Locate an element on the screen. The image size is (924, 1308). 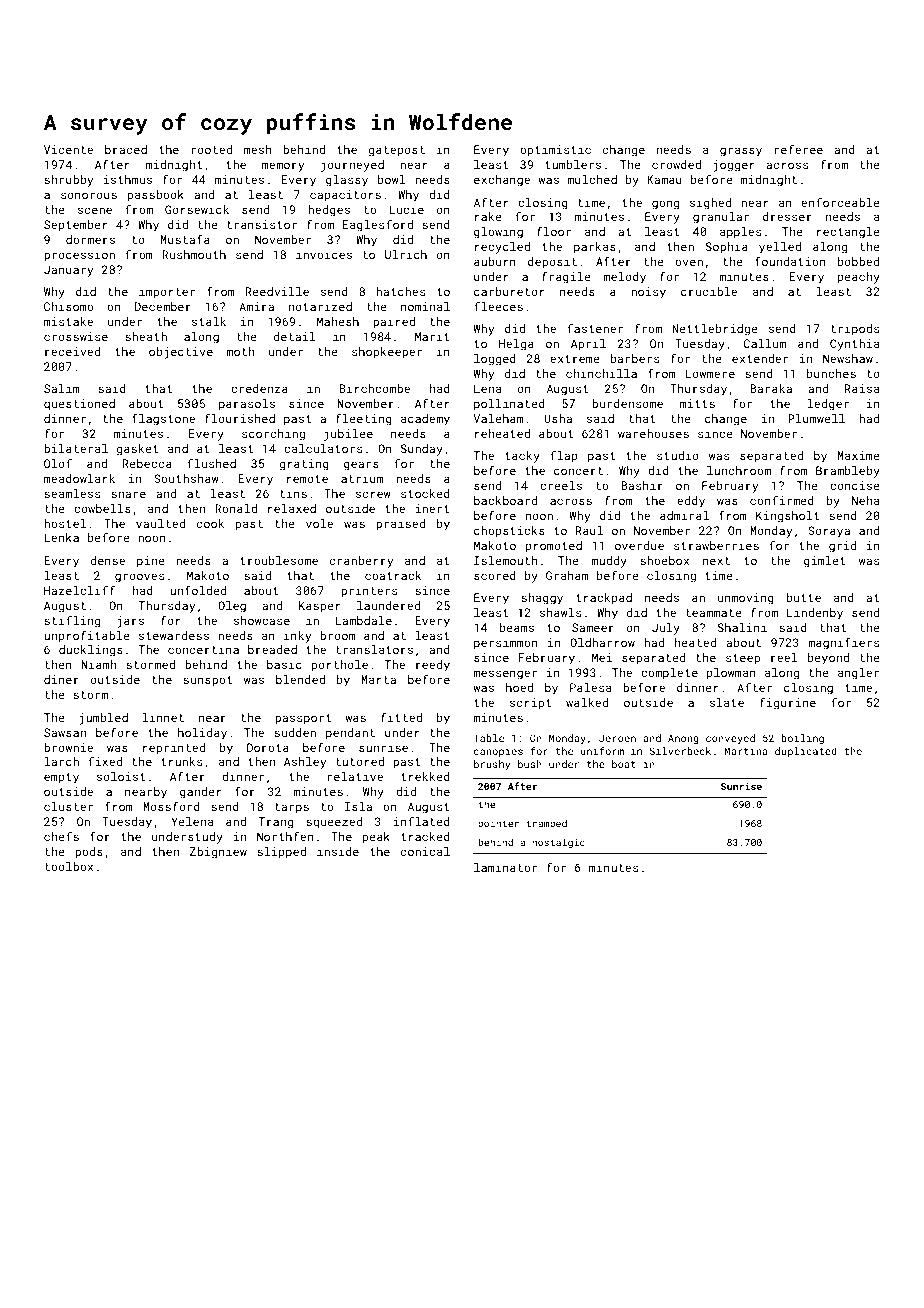
Birchcombe is located at coordinates (375, 388).
